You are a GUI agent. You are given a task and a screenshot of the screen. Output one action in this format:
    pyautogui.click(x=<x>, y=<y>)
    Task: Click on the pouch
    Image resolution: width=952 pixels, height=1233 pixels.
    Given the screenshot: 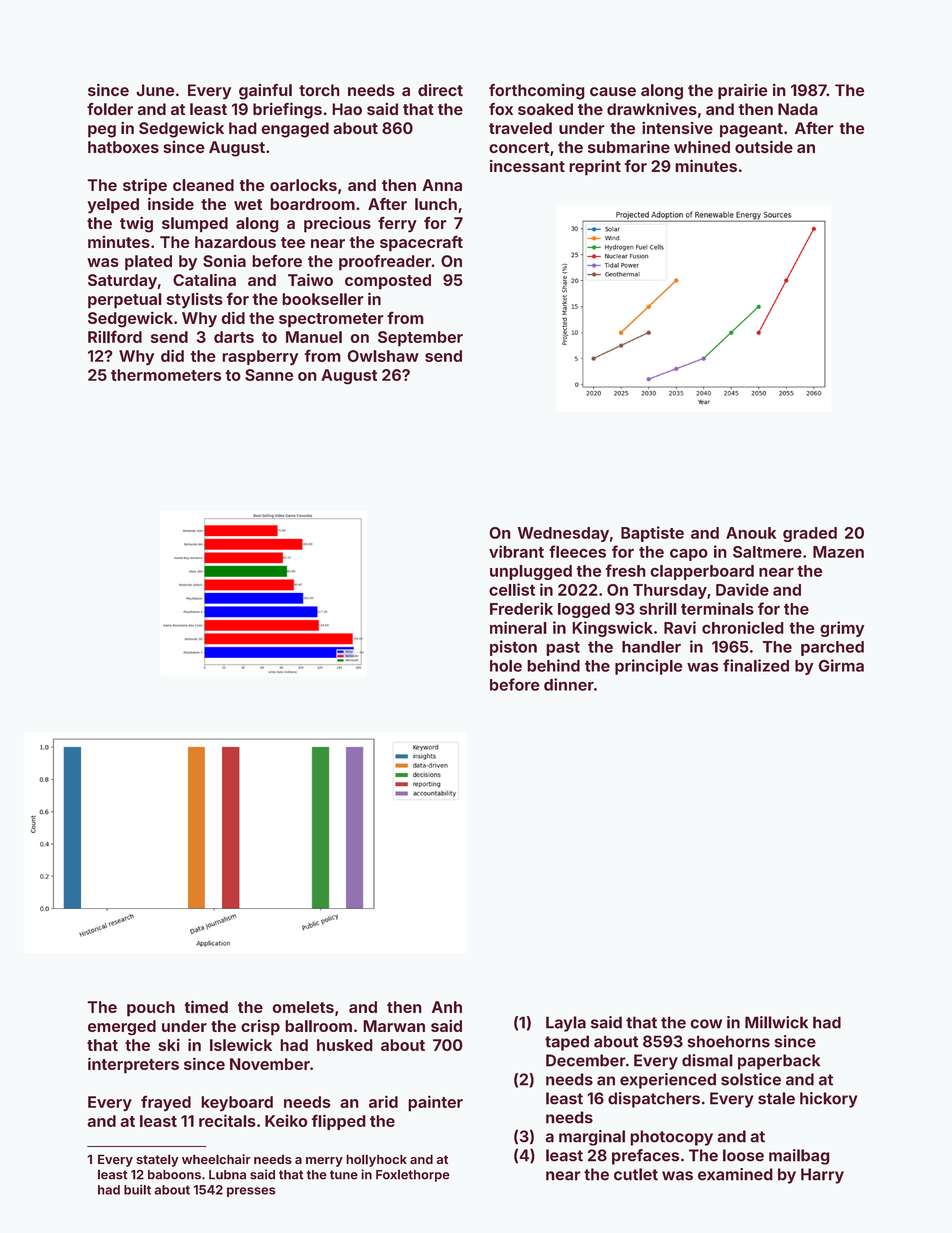 What is the action you would take?
    pyautogui.click(x=151, y=1009)
